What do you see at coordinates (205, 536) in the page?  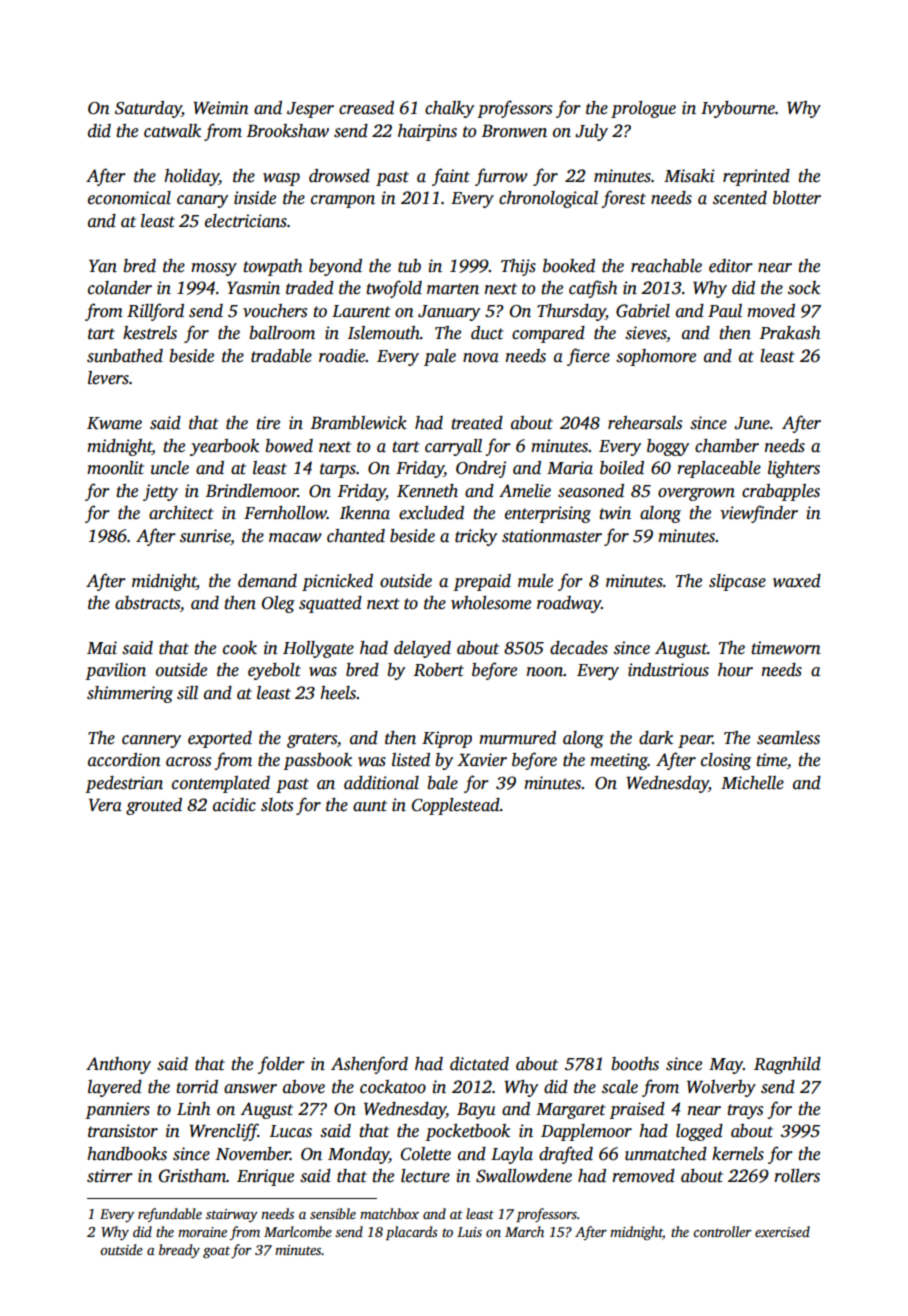 I see `sunrise` at bounding box center [205, 536].
